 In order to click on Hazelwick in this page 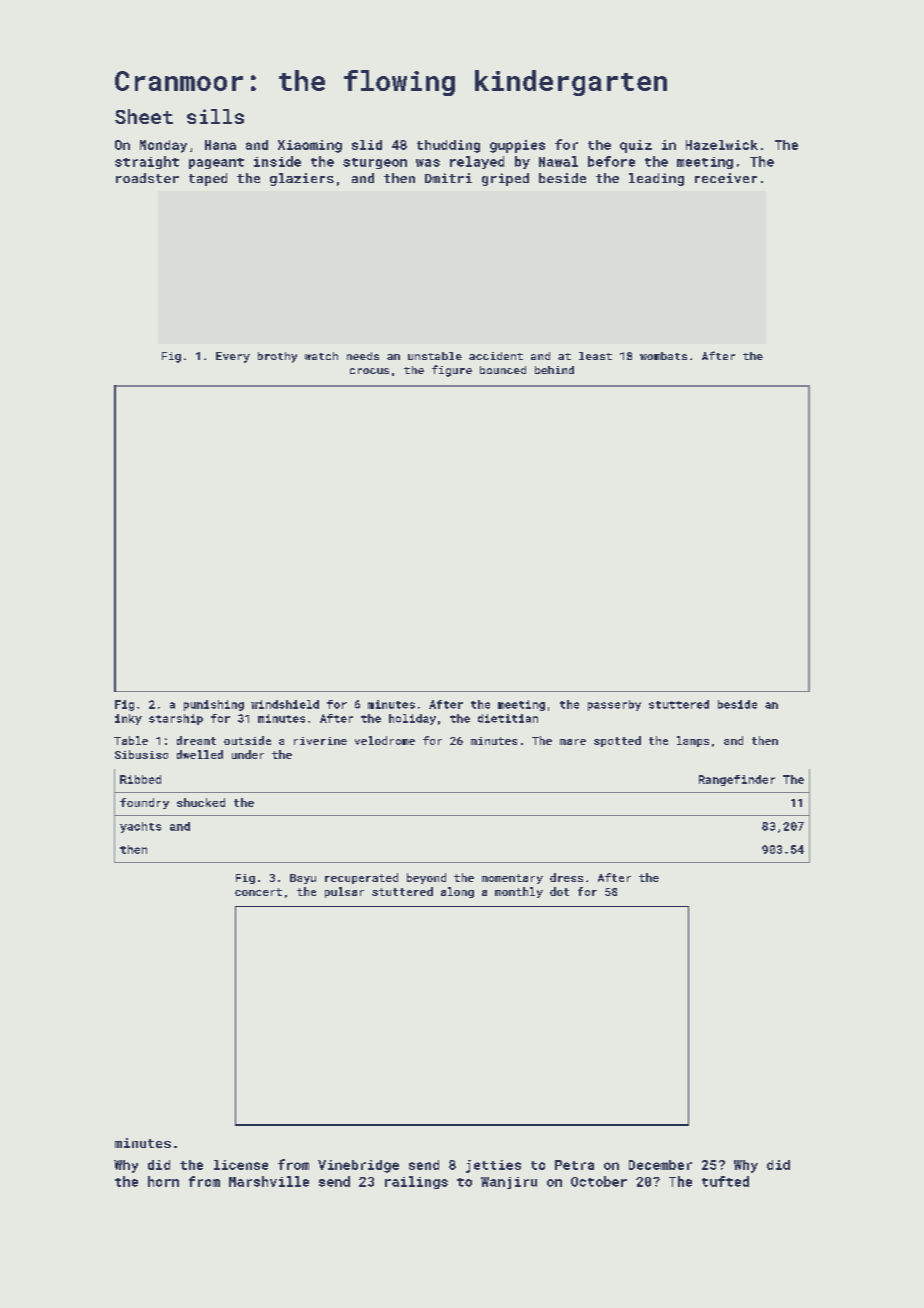, I will do `click(722, 145)`.
